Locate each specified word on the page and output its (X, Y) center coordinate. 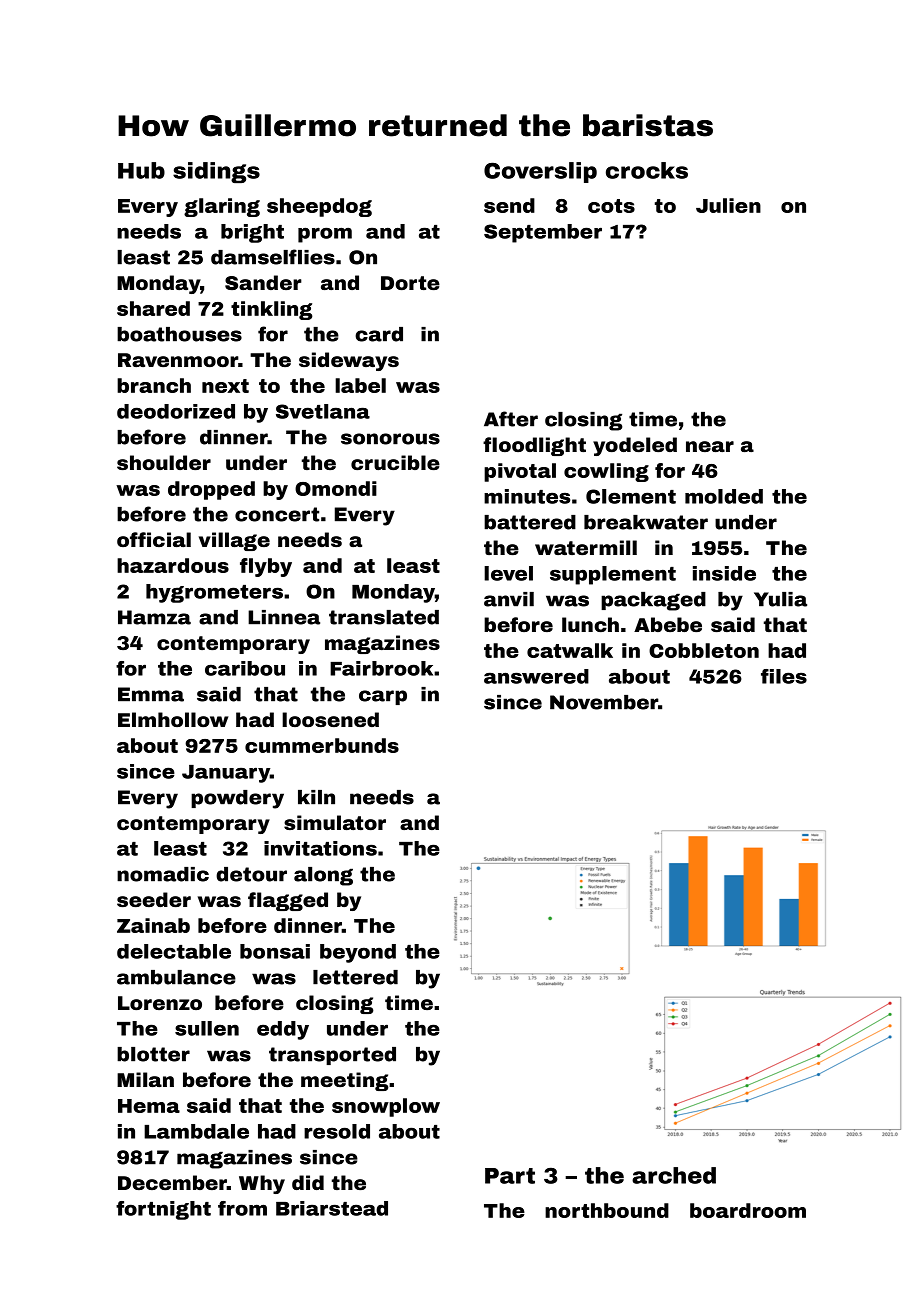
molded (724, 496)
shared (153, 308)
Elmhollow (173, 719)
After (511, 419)
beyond (358, 953)
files (784, 676)
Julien (728, 205)
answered (536, 676)
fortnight (163, 1210)
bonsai (275, 951)
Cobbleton (704, 650)
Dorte (410, 283)
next (225, 386)
